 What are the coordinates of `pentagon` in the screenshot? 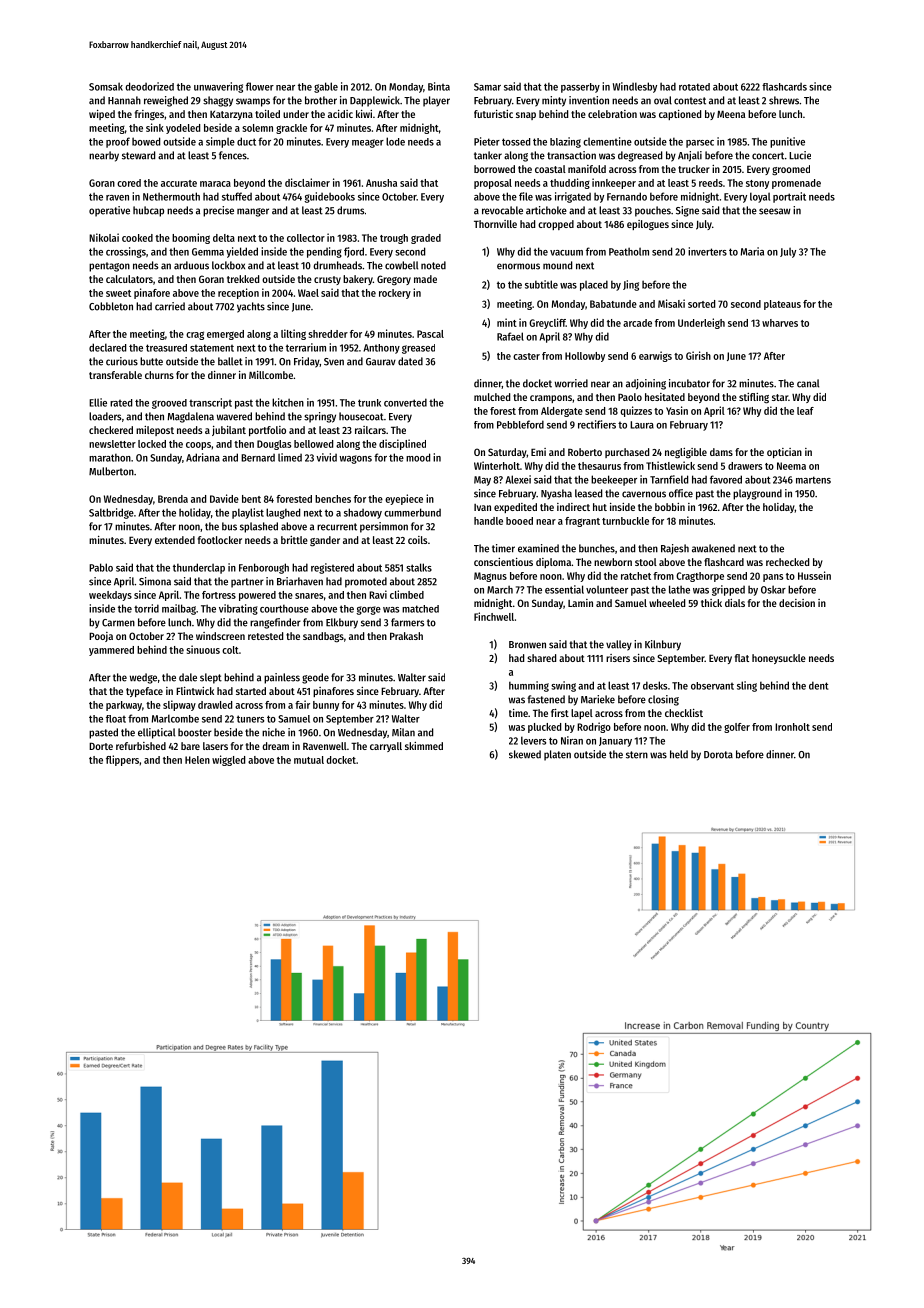 It's located at (109, 267).
